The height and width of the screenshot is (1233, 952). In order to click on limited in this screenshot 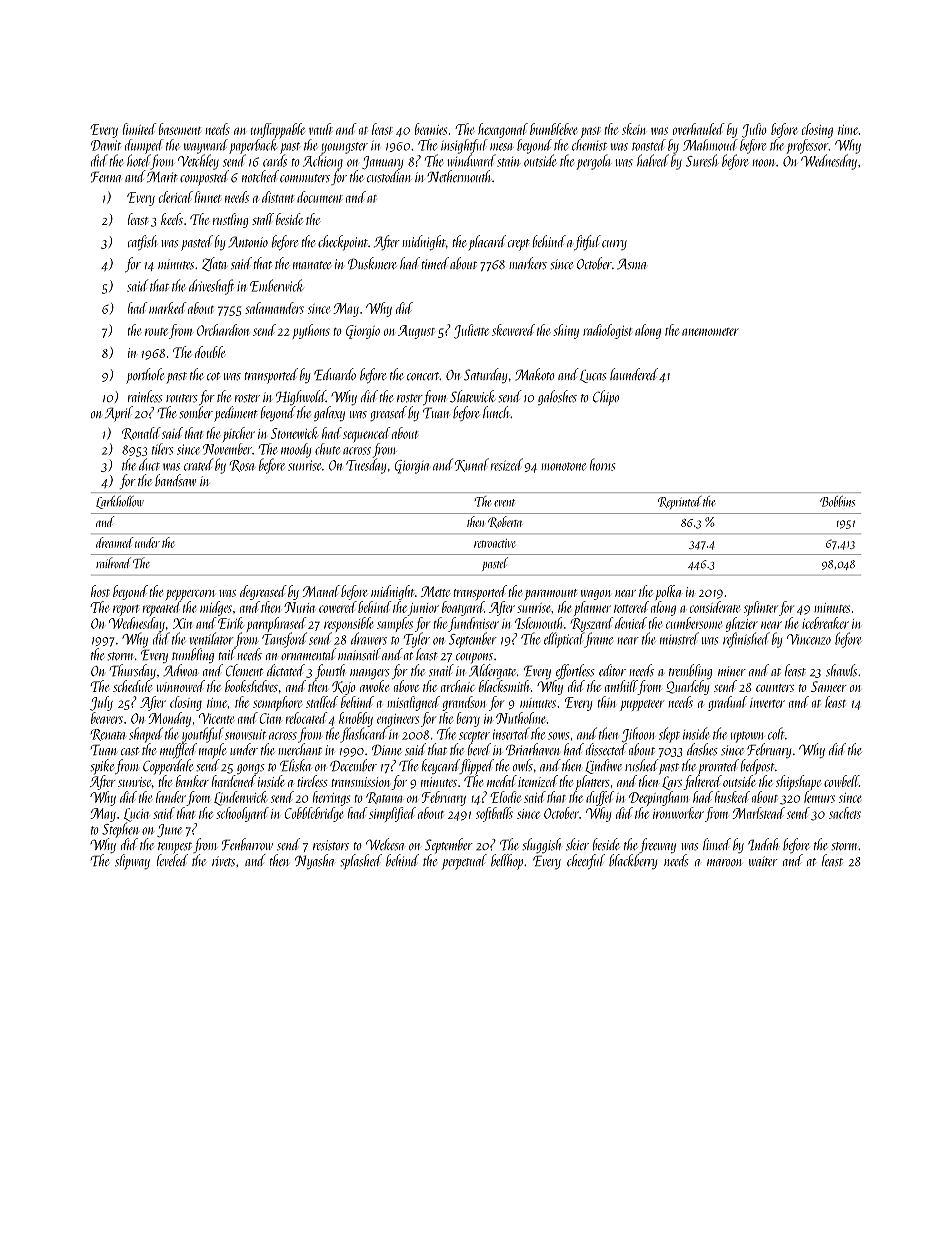, I will do `click(139, 129)`.
